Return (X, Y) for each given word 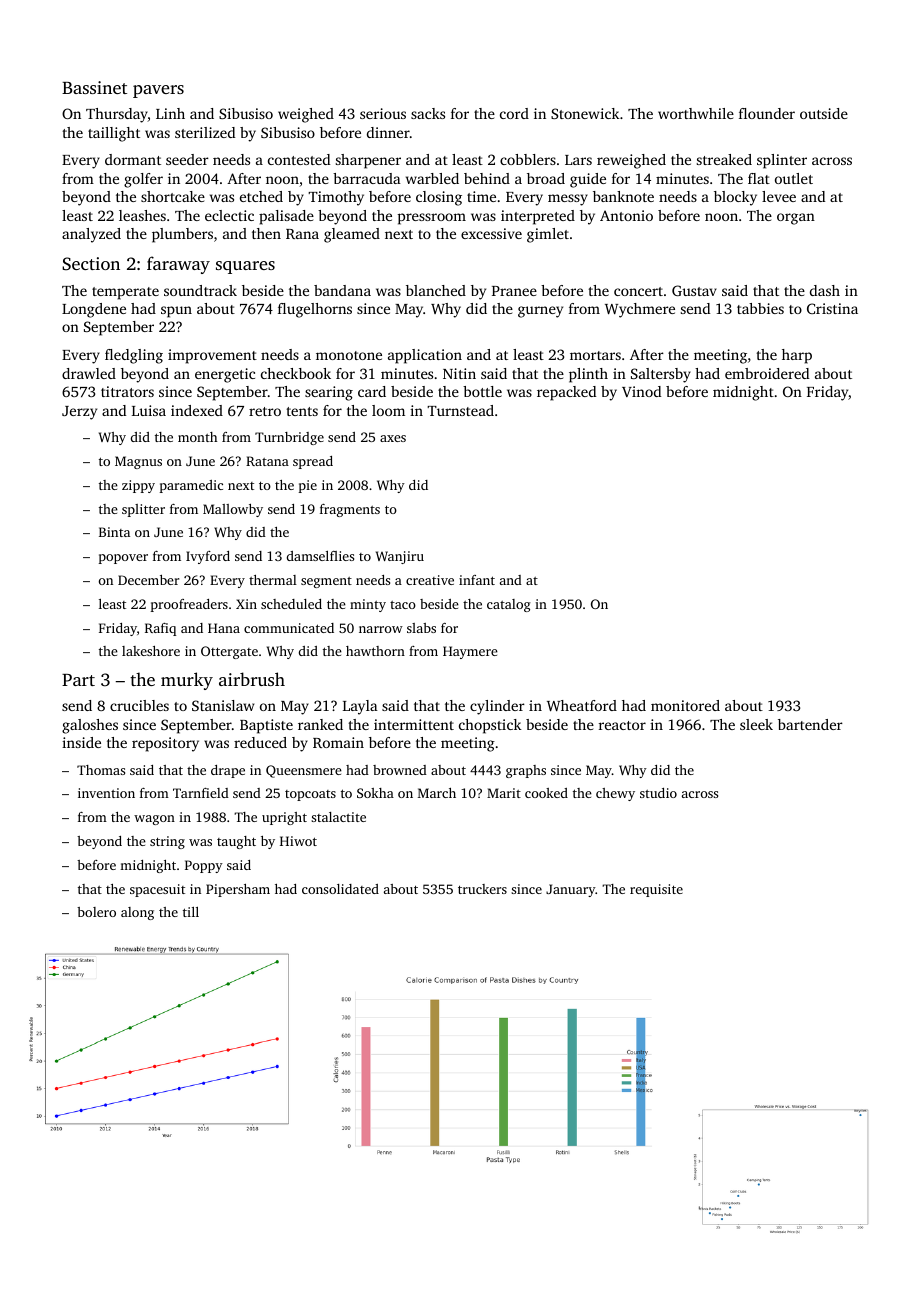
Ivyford (208, 557)
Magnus (138, 462)
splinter (782, 161)
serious (383, 113)
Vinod (641, 391)
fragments (350, 510)
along (137, 913)
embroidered (767, 373)
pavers (158, 91)
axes (393, 438)
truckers (482, 889)
